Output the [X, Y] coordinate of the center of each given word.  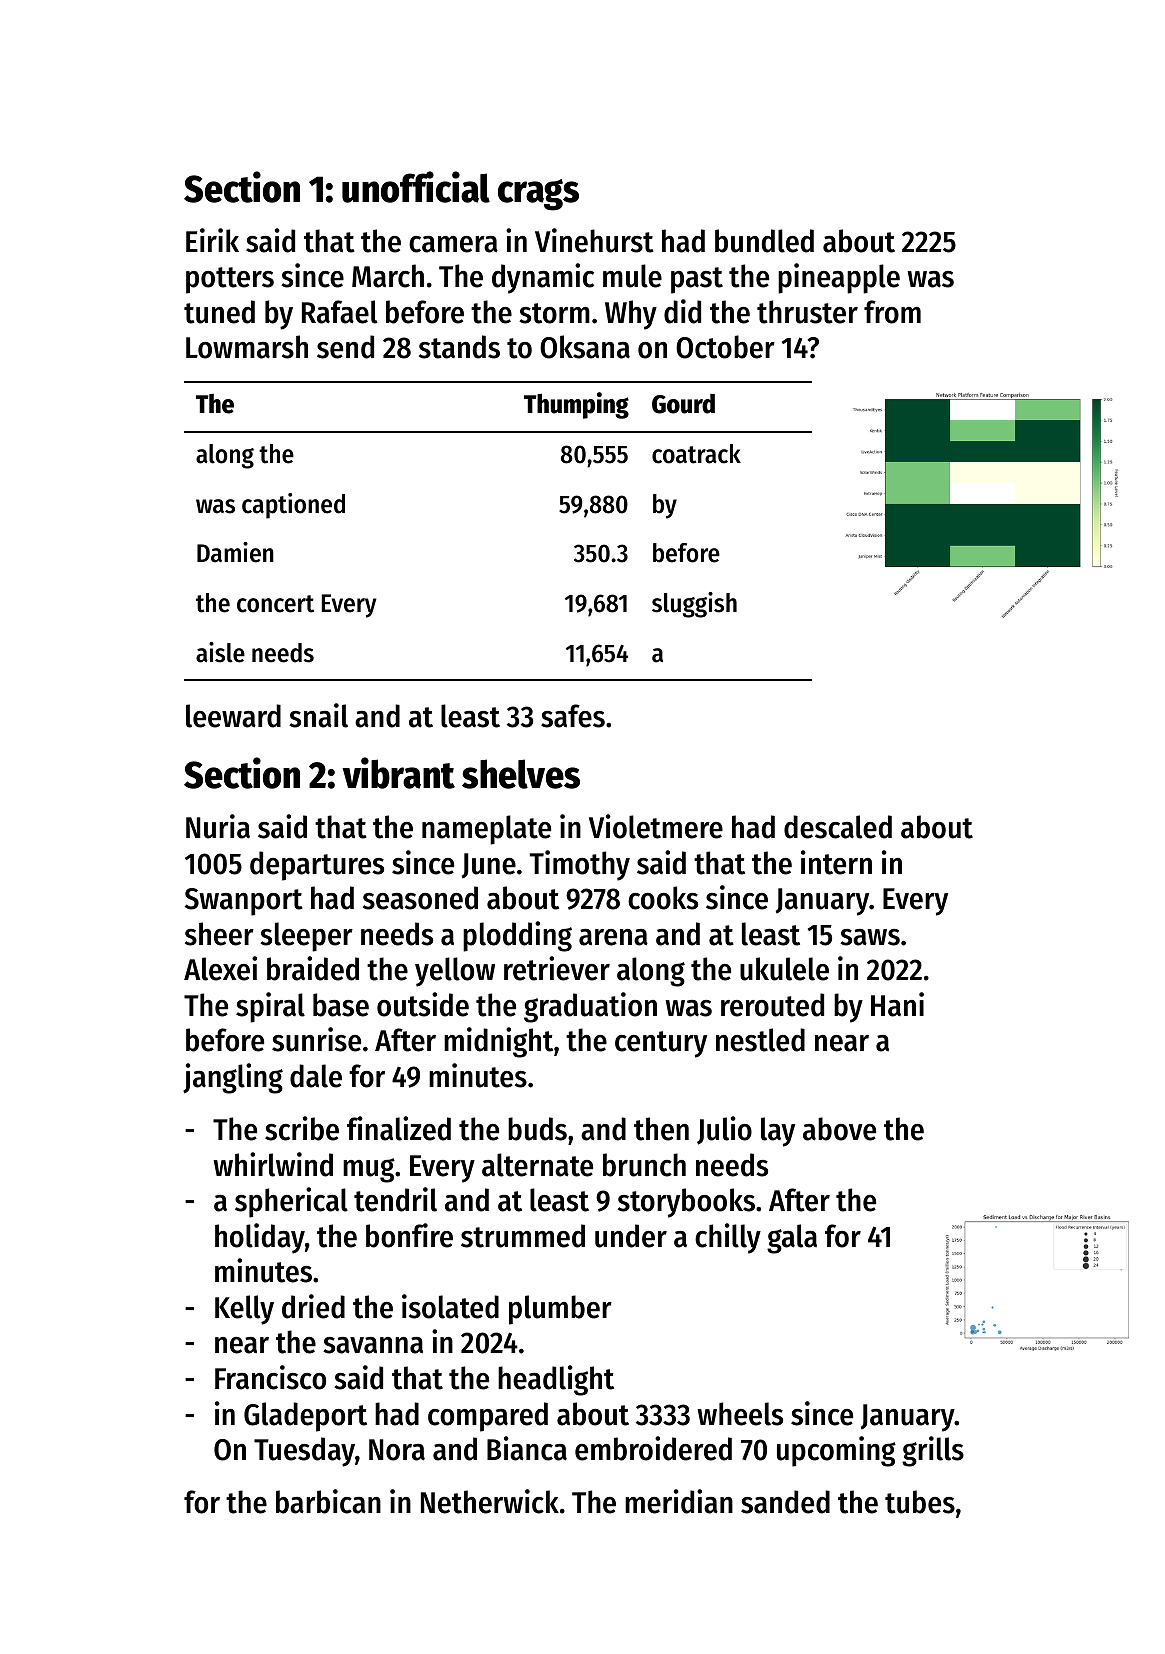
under [631, 1236]
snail [318, 715]
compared [488, 1417]
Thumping [576, 405]
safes [573, 716]
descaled [838, 827]
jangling [233, 1078]
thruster [807, 312]
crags [538, 195]
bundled [764, 241]
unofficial [416, 187]
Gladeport [305, 1417]
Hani [897, 1004]
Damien [235, 552]
